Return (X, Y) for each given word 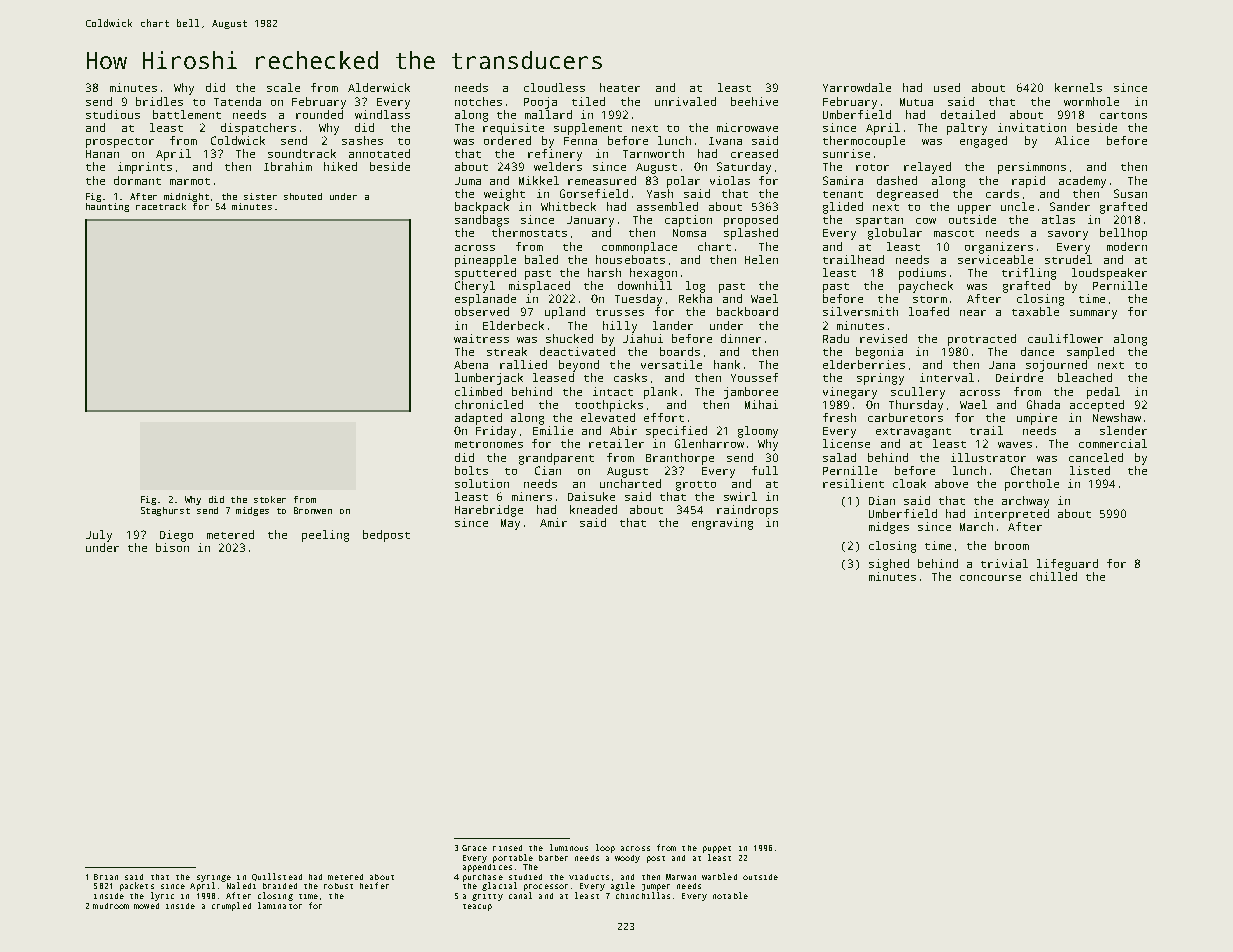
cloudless (554, 87)
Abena (471, 364)
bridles (159, 101)
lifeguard (1067, 565)
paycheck (926, 287)
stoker (270, 499)
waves (1015, 445)
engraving (722, 524)
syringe (214, 878)
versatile (671, 364)
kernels (1078, 87)
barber (553, 858)
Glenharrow (709, 443)
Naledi (241, 885)
